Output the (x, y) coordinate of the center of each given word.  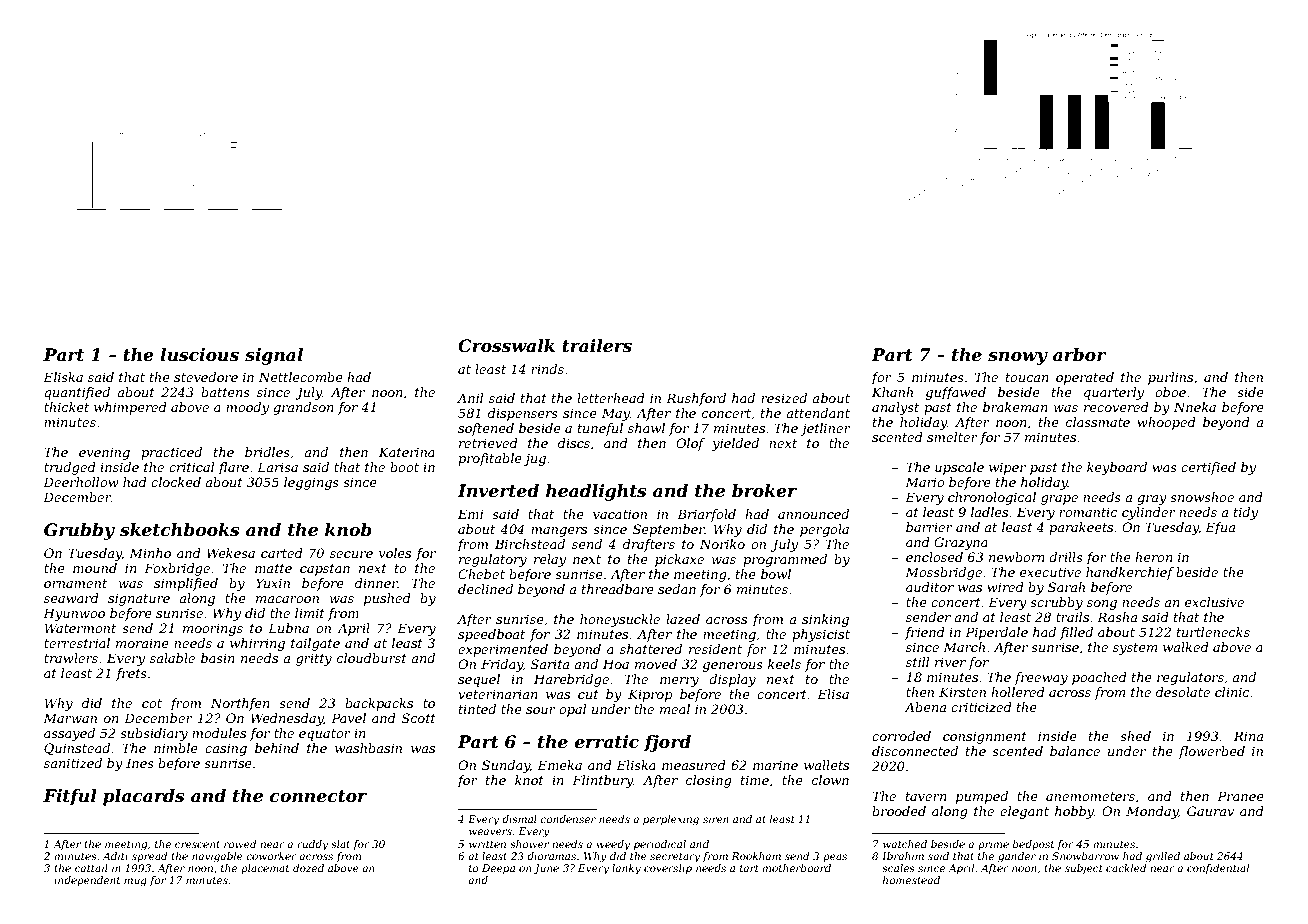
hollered (1018, 692)
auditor (930, 587)
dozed (308, 868)
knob (348, 530)
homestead (911, 880)
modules (219, 733)
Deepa (498, 869)
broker (764, 491)
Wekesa (231, 553)
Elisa (833, 694)
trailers (597, 346)
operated (1085, 378)
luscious (199, 355)
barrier (929, 527)
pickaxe (679, 560)
